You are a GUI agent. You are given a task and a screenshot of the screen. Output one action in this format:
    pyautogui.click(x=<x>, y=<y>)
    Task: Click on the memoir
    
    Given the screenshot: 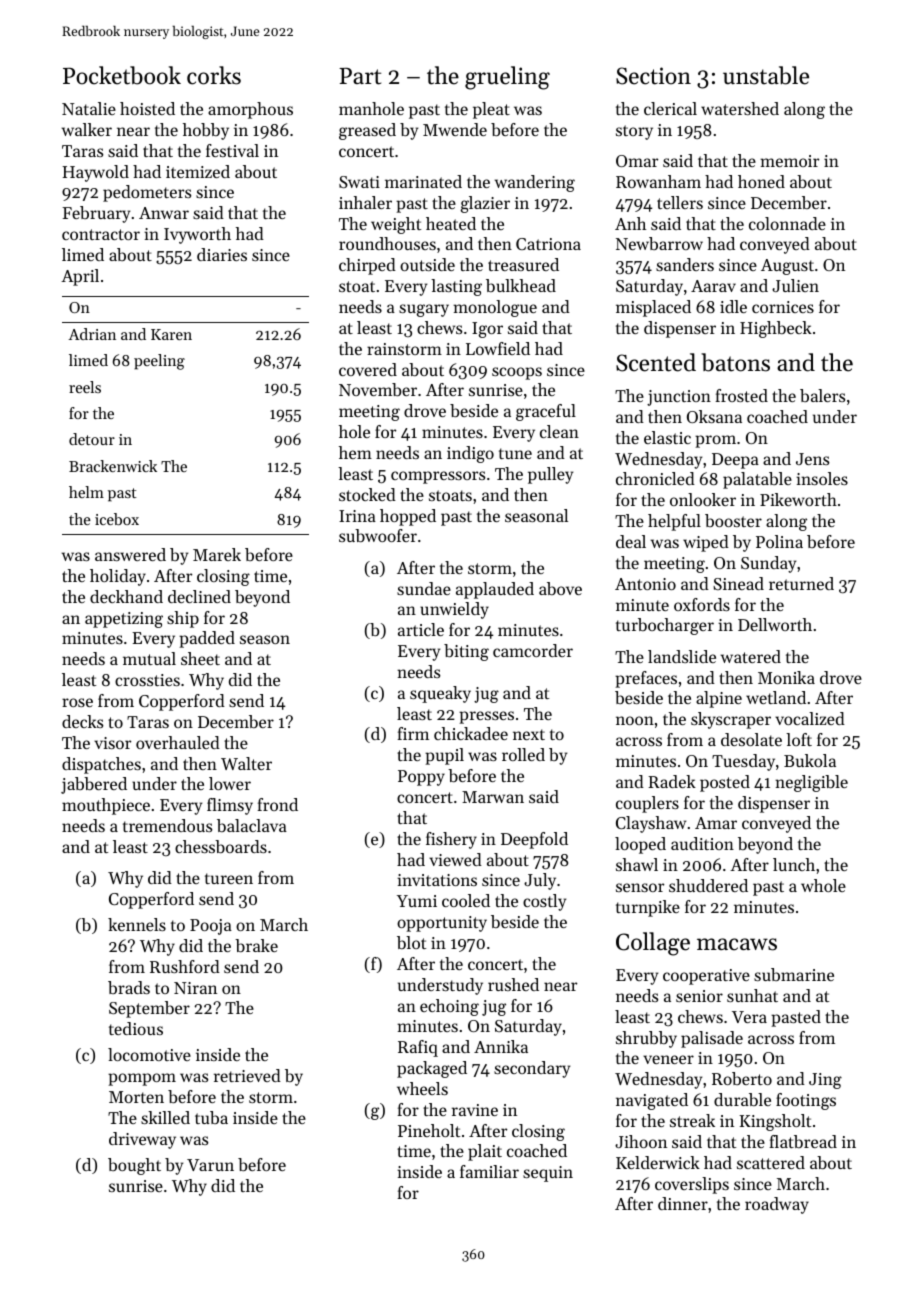 What is the action you would take?
    pyautogui.click(x=789, y=161)
